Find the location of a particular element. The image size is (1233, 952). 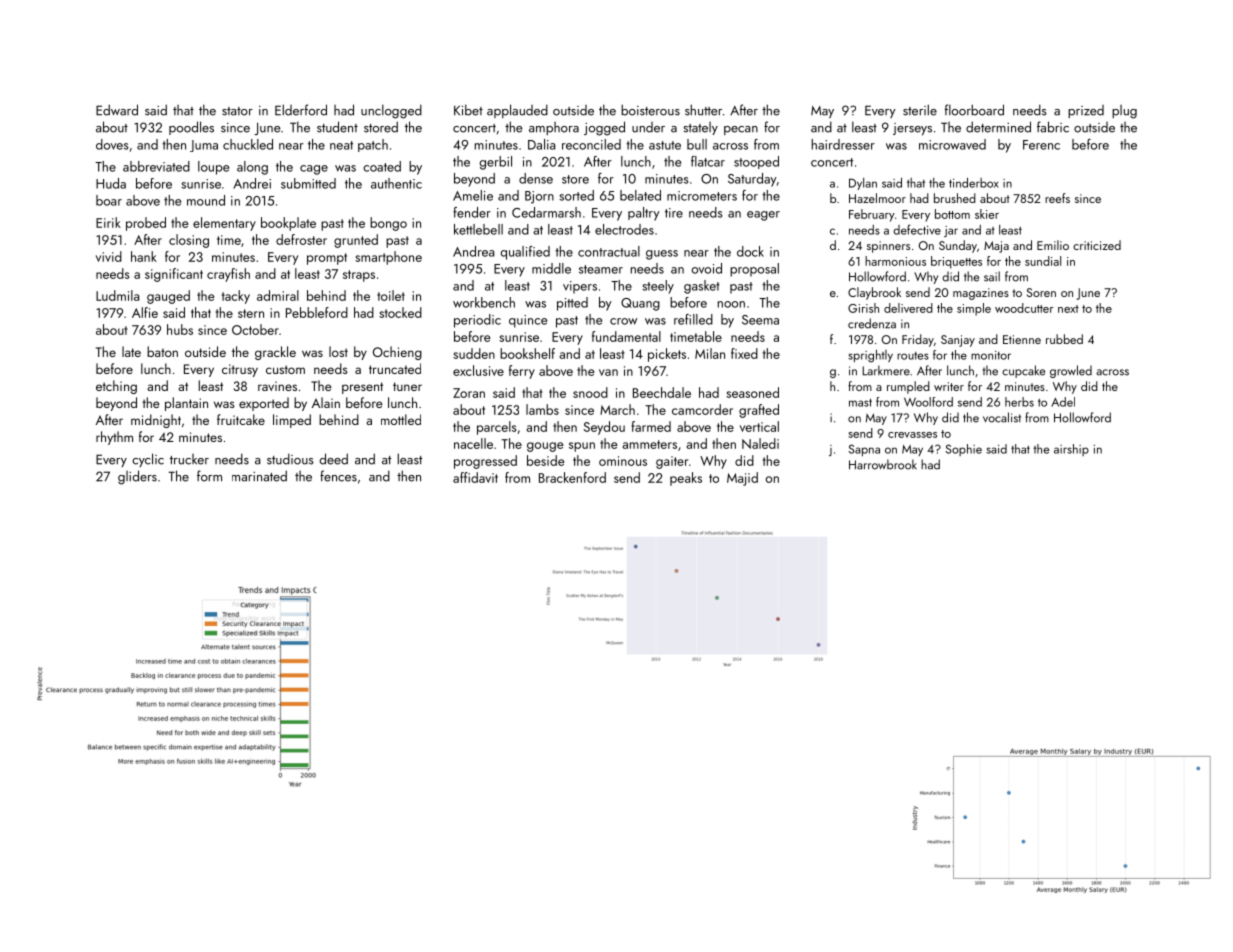

marinated is located at coordinates (259, 476).
